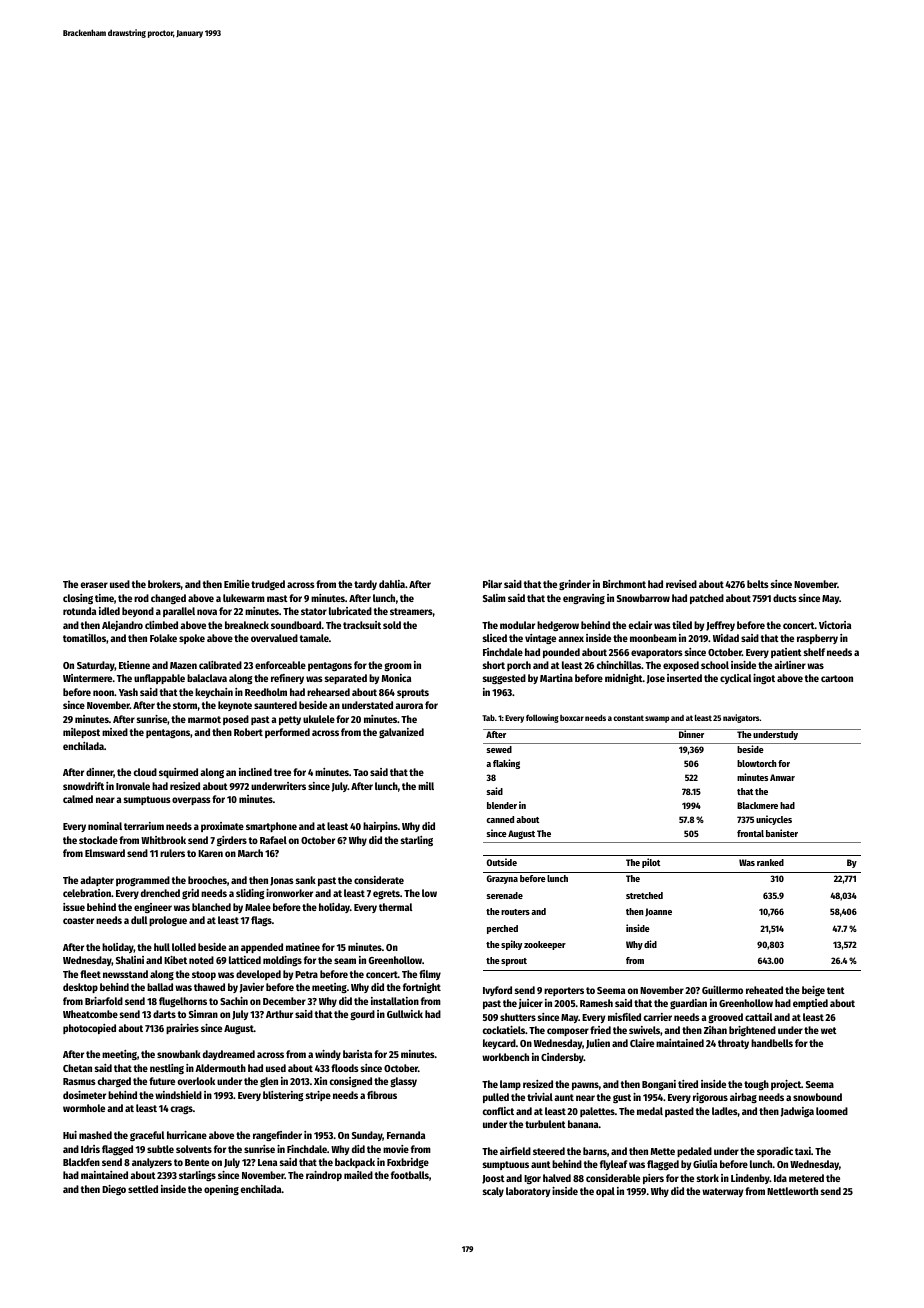  I want to click on Diego, so click(114, 1190).
